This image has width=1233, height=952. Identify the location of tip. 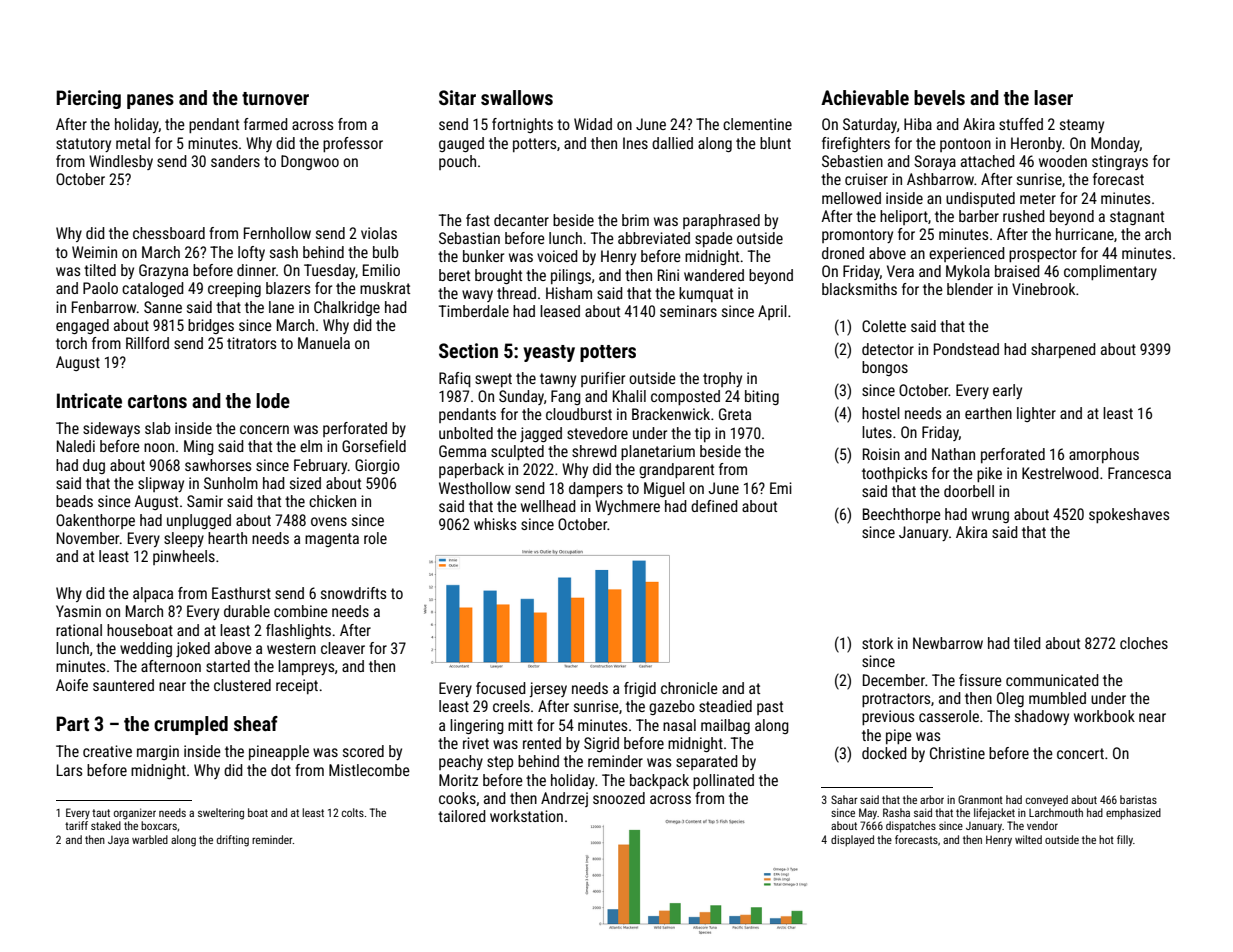
(702, 434).
